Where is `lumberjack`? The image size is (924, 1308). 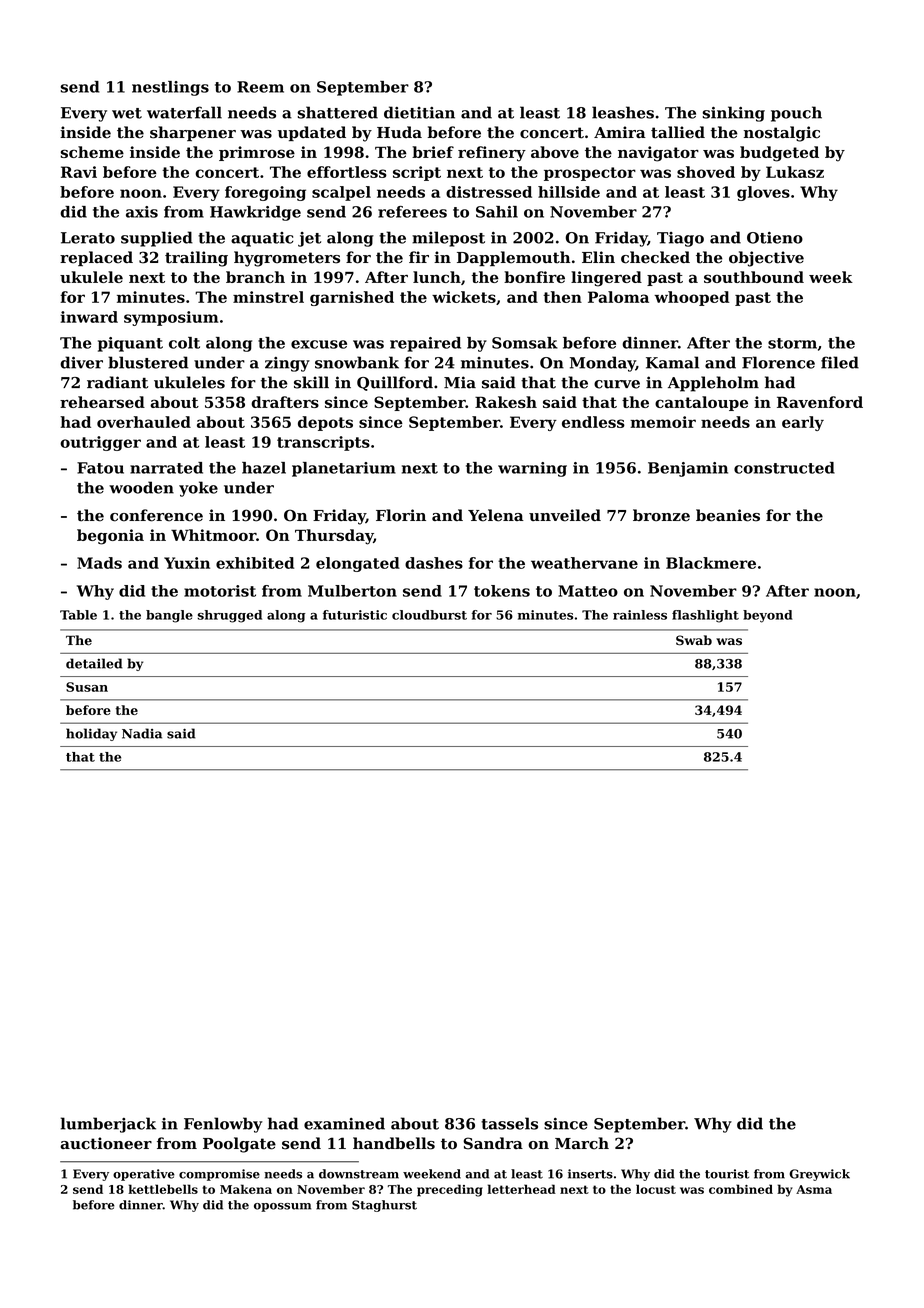
lumberjack is located at coordinates (108, 1125).
